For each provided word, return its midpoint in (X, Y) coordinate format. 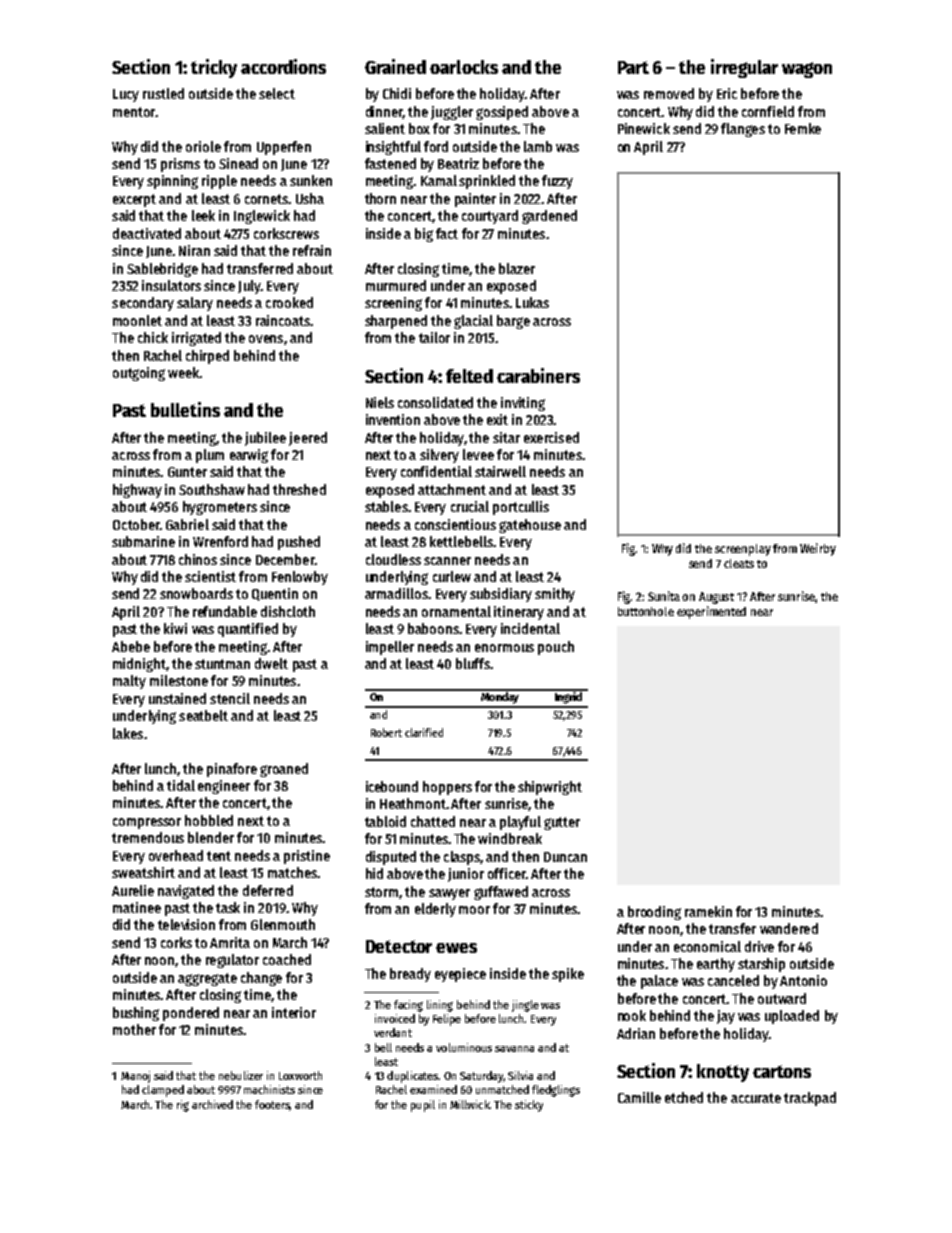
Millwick (470, 1104)
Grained (395, 66)
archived (212, 1104)
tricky (214, 68)
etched (684, 1097)
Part (633, 67)
